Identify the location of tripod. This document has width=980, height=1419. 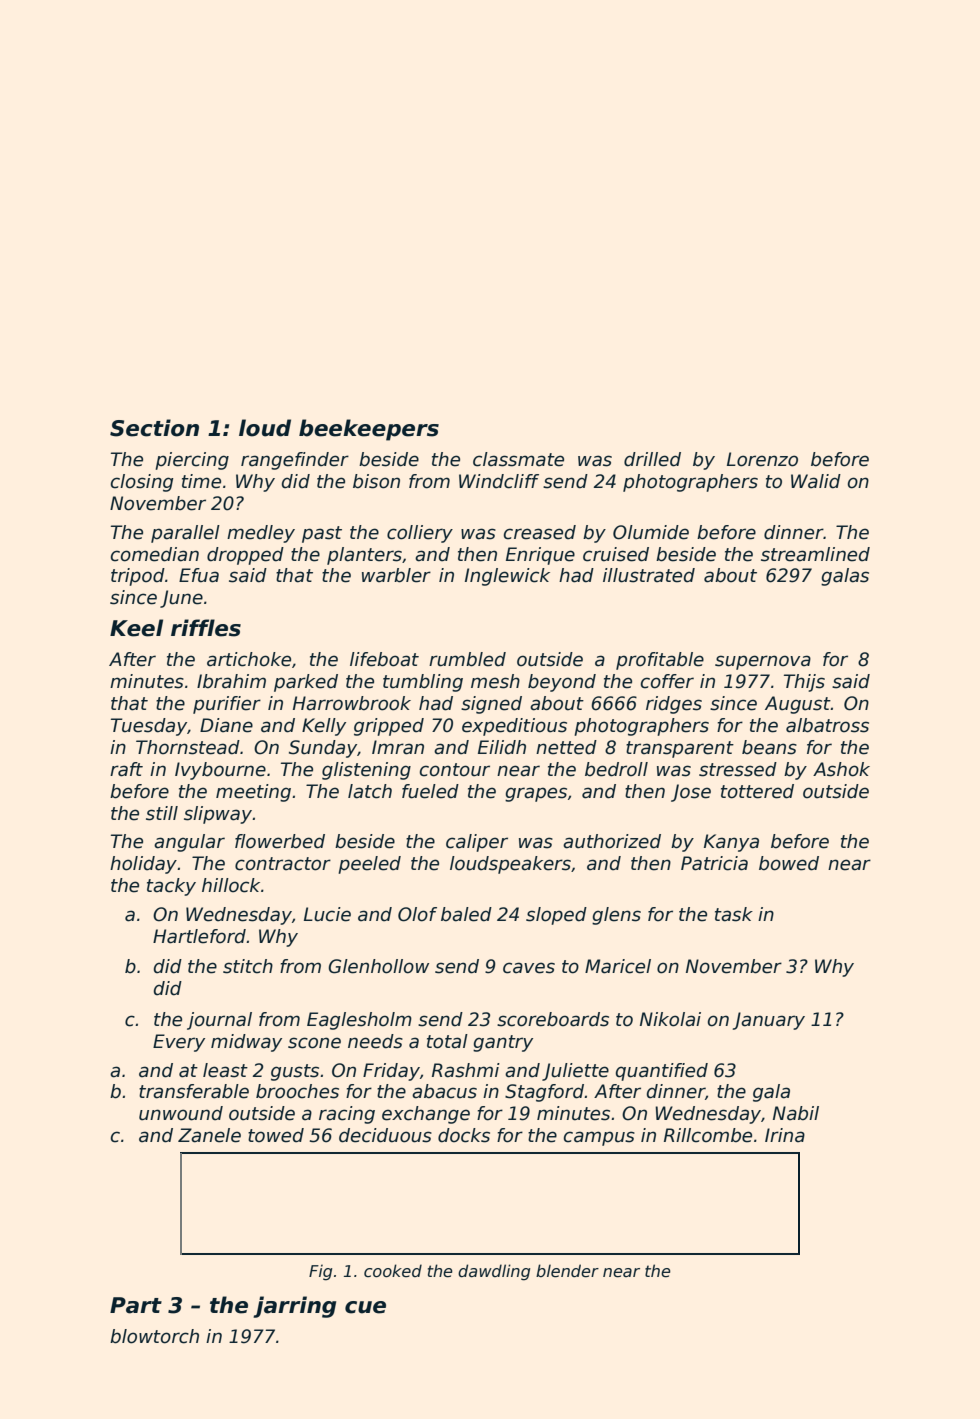
(138, 577).
